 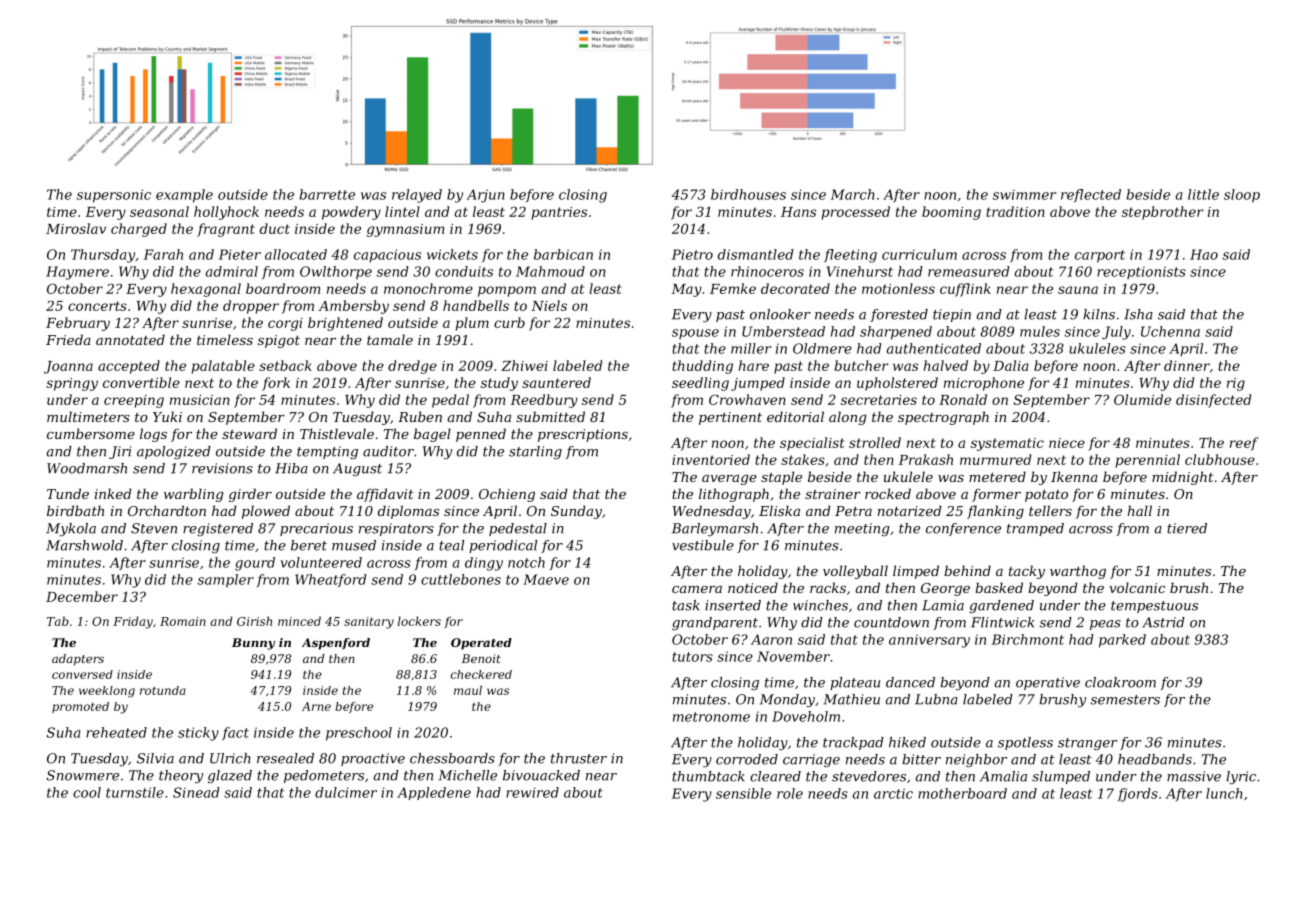 I want to click on pedometers, so click(x=324, y=776).
